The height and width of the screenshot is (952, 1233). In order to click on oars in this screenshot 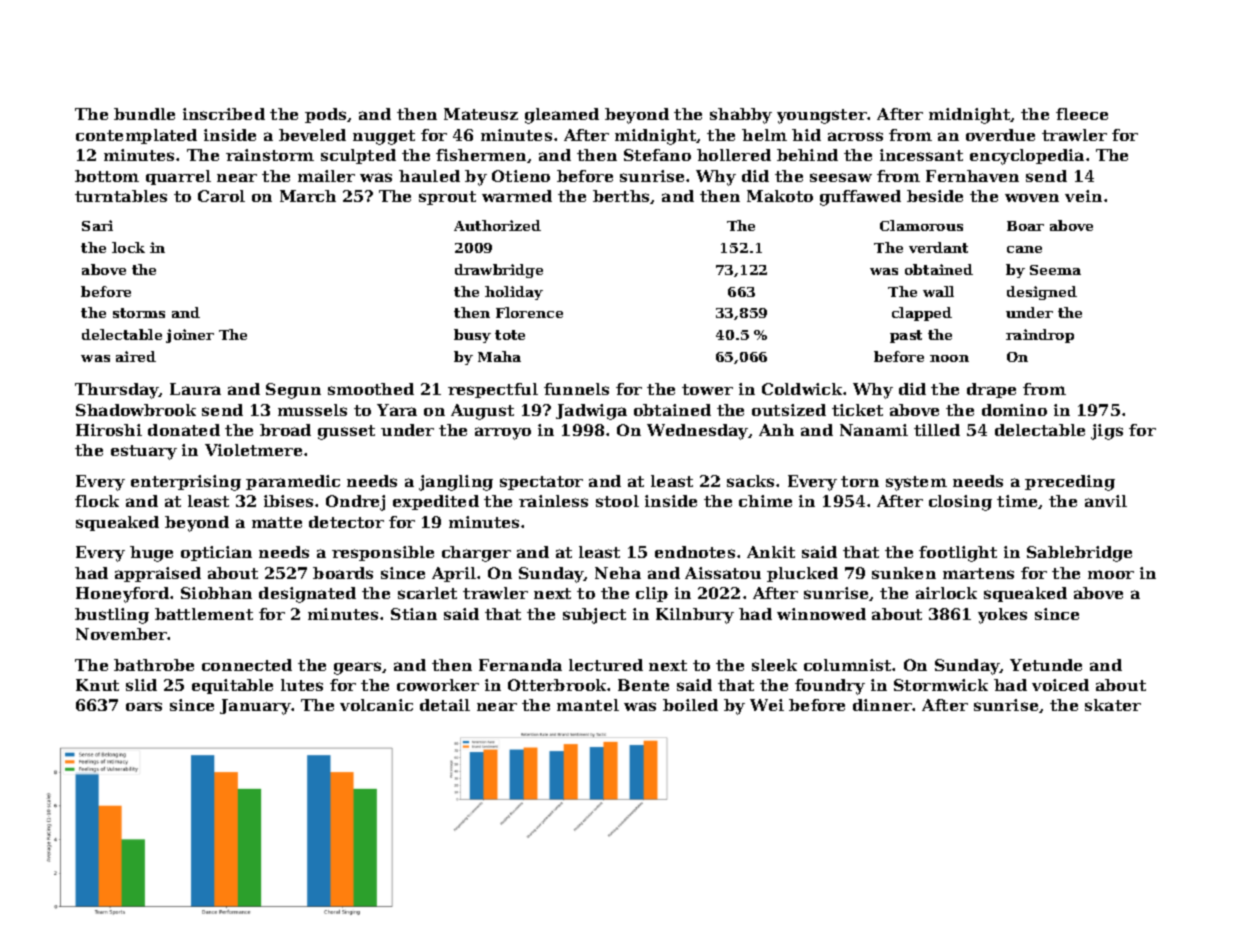, I will do `click(144, 706)`.
